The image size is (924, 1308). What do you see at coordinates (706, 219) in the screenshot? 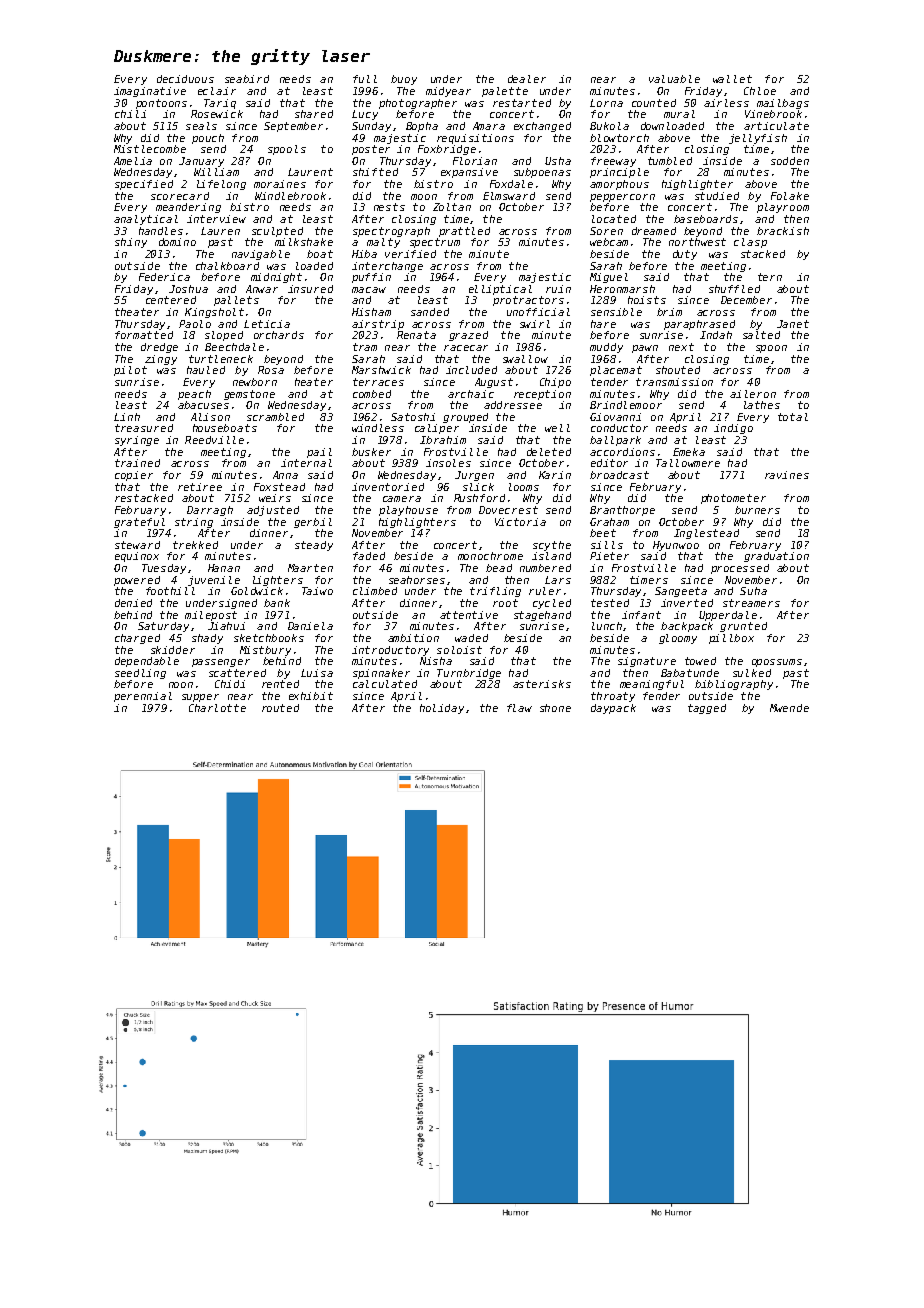
I see `baseboards` at bounding box center [706, 219].
